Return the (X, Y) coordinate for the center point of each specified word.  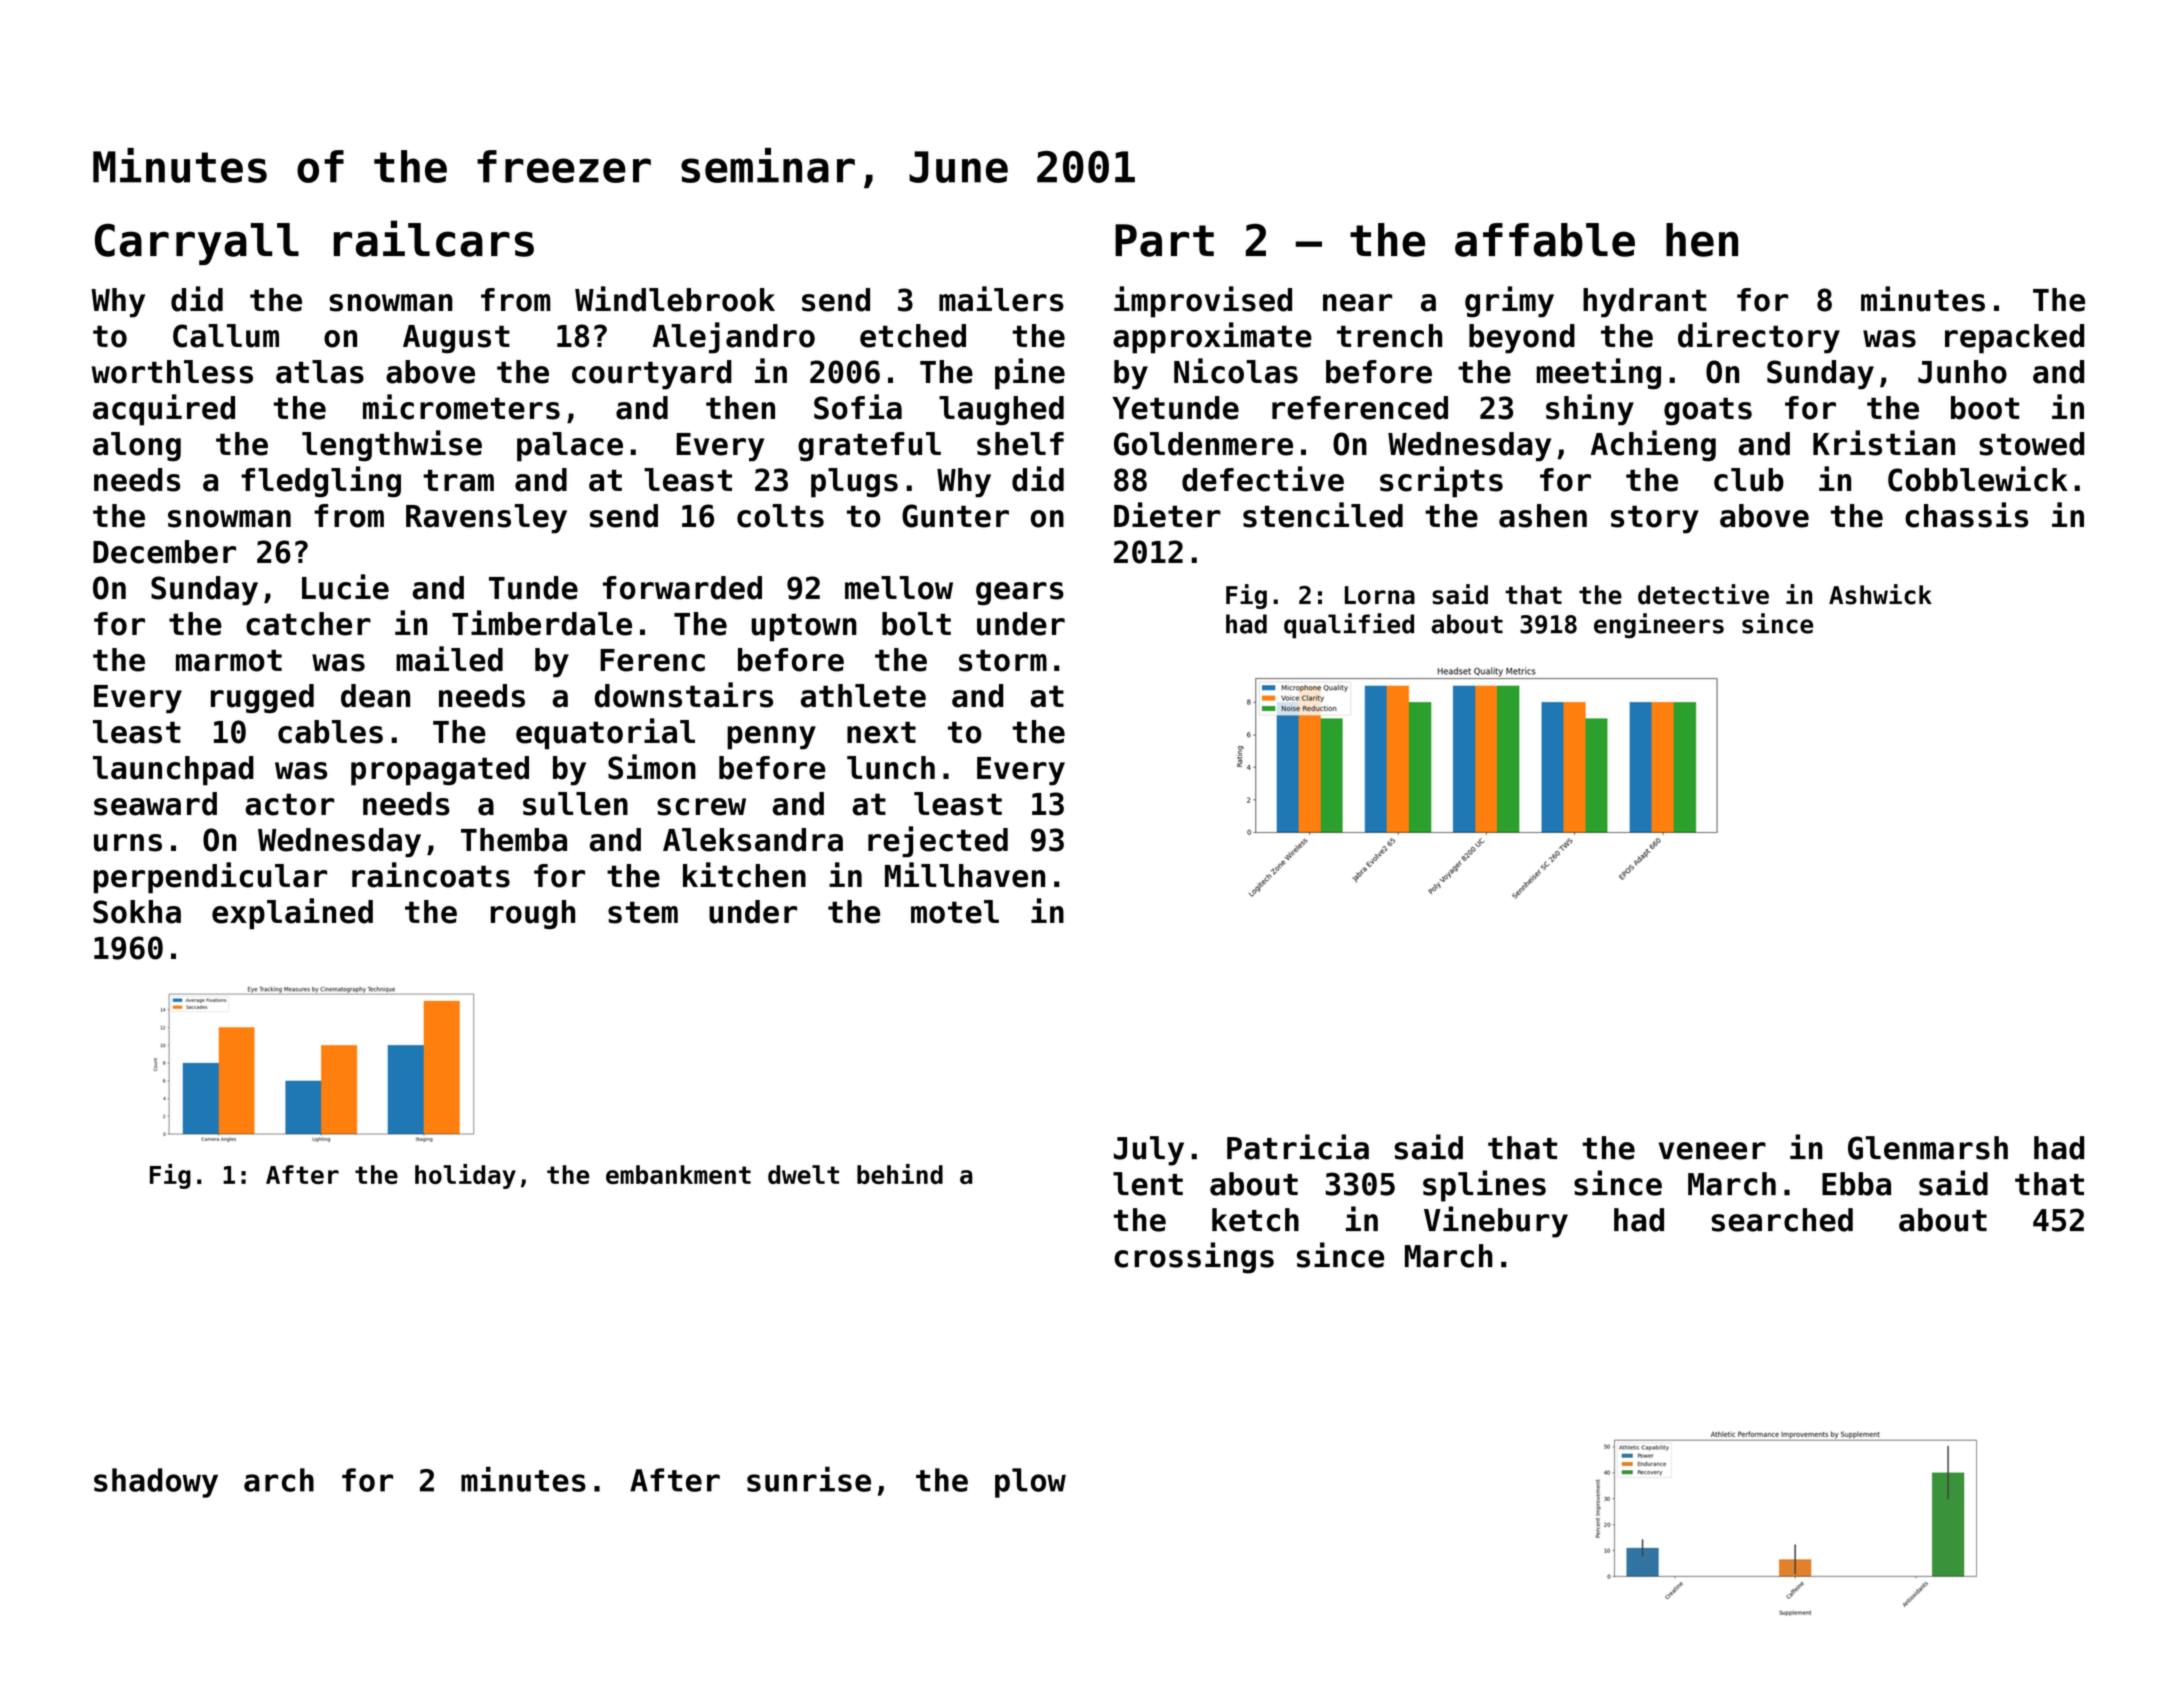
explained (292, 914)
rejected (938, 841)
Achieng (1653, 446)
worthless (172, 372)
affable (1545, 240)
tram (458, 480)
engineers (1659, 626)
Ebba (1856, 1184)
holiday (465, 1176)
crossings (1194, 1258)
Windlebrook (675, 299)
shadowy (156, 1483)
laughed (1001, 411)
